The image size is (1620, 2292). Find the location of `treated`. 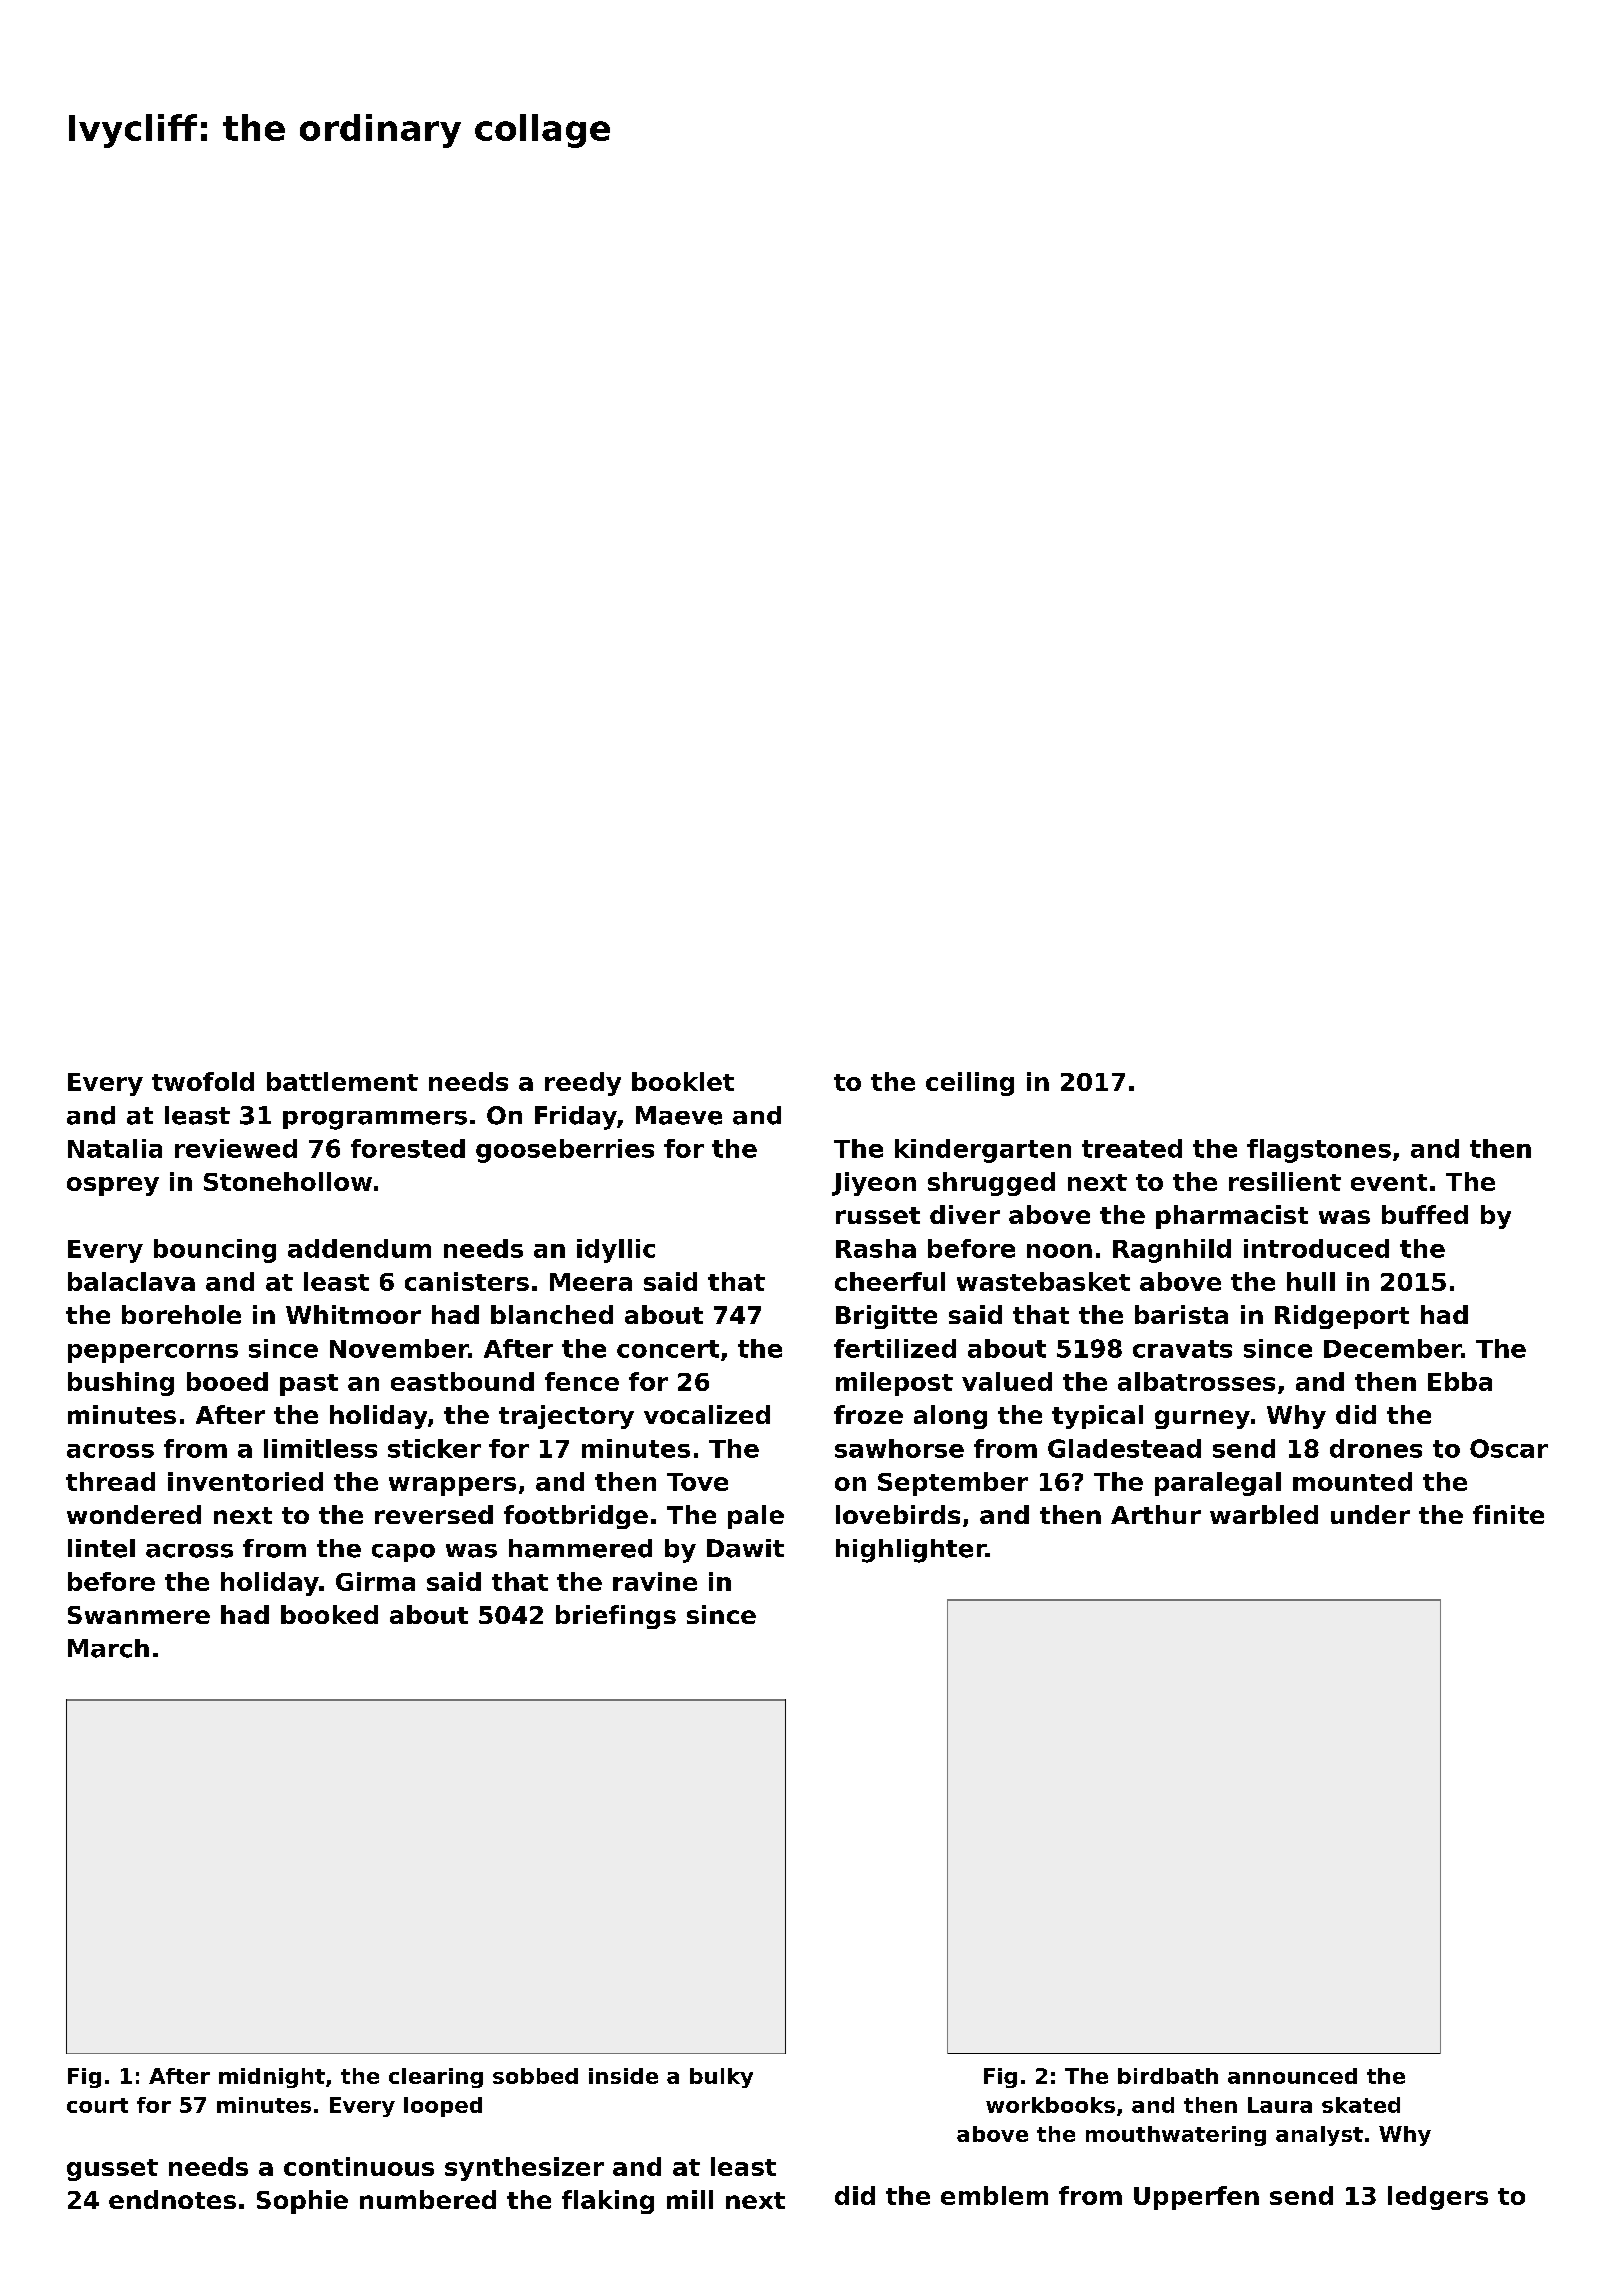

treated is located at coordinates (1132, 1148).
